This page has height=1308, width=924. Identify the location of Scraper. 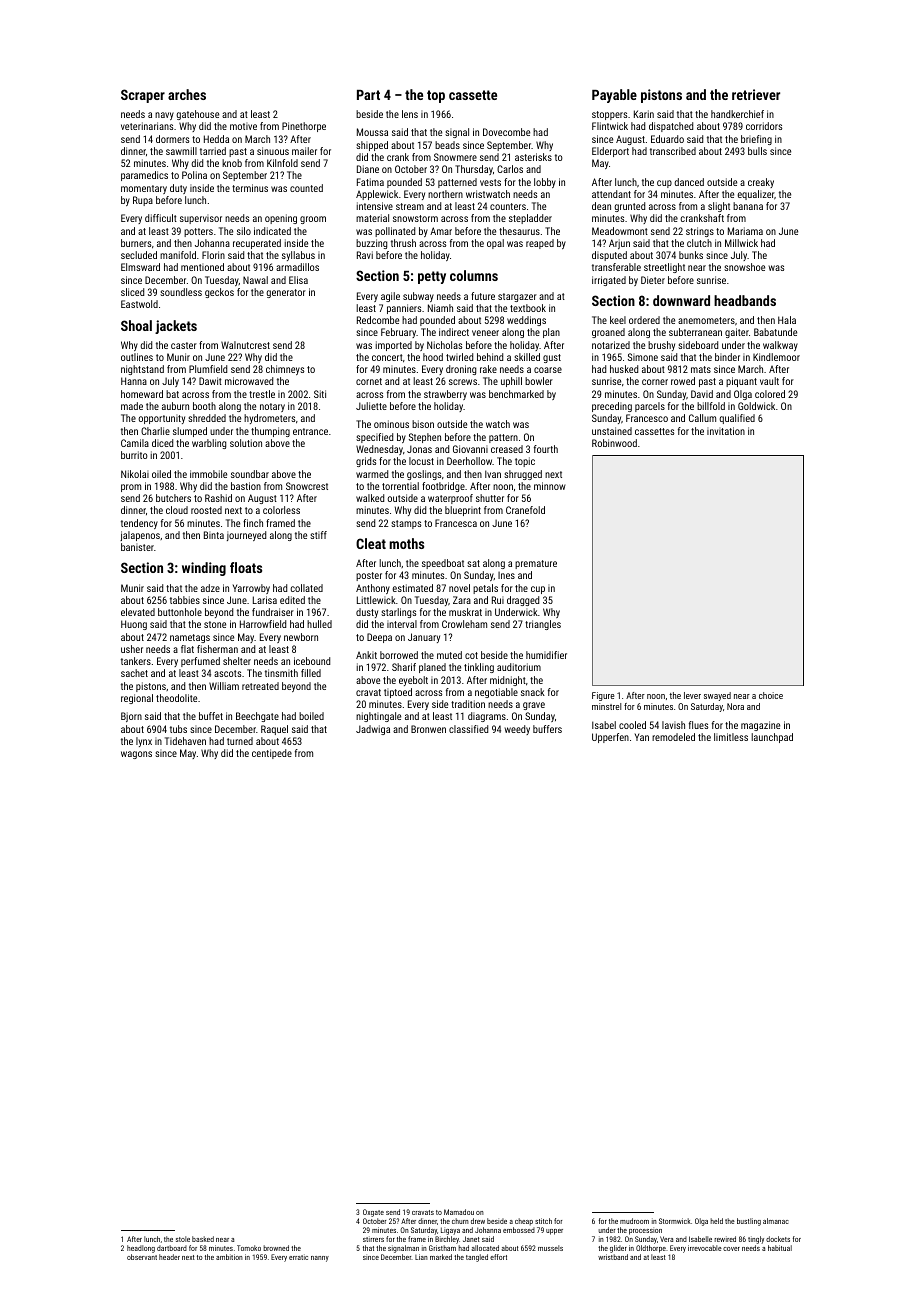
(143, 96).
